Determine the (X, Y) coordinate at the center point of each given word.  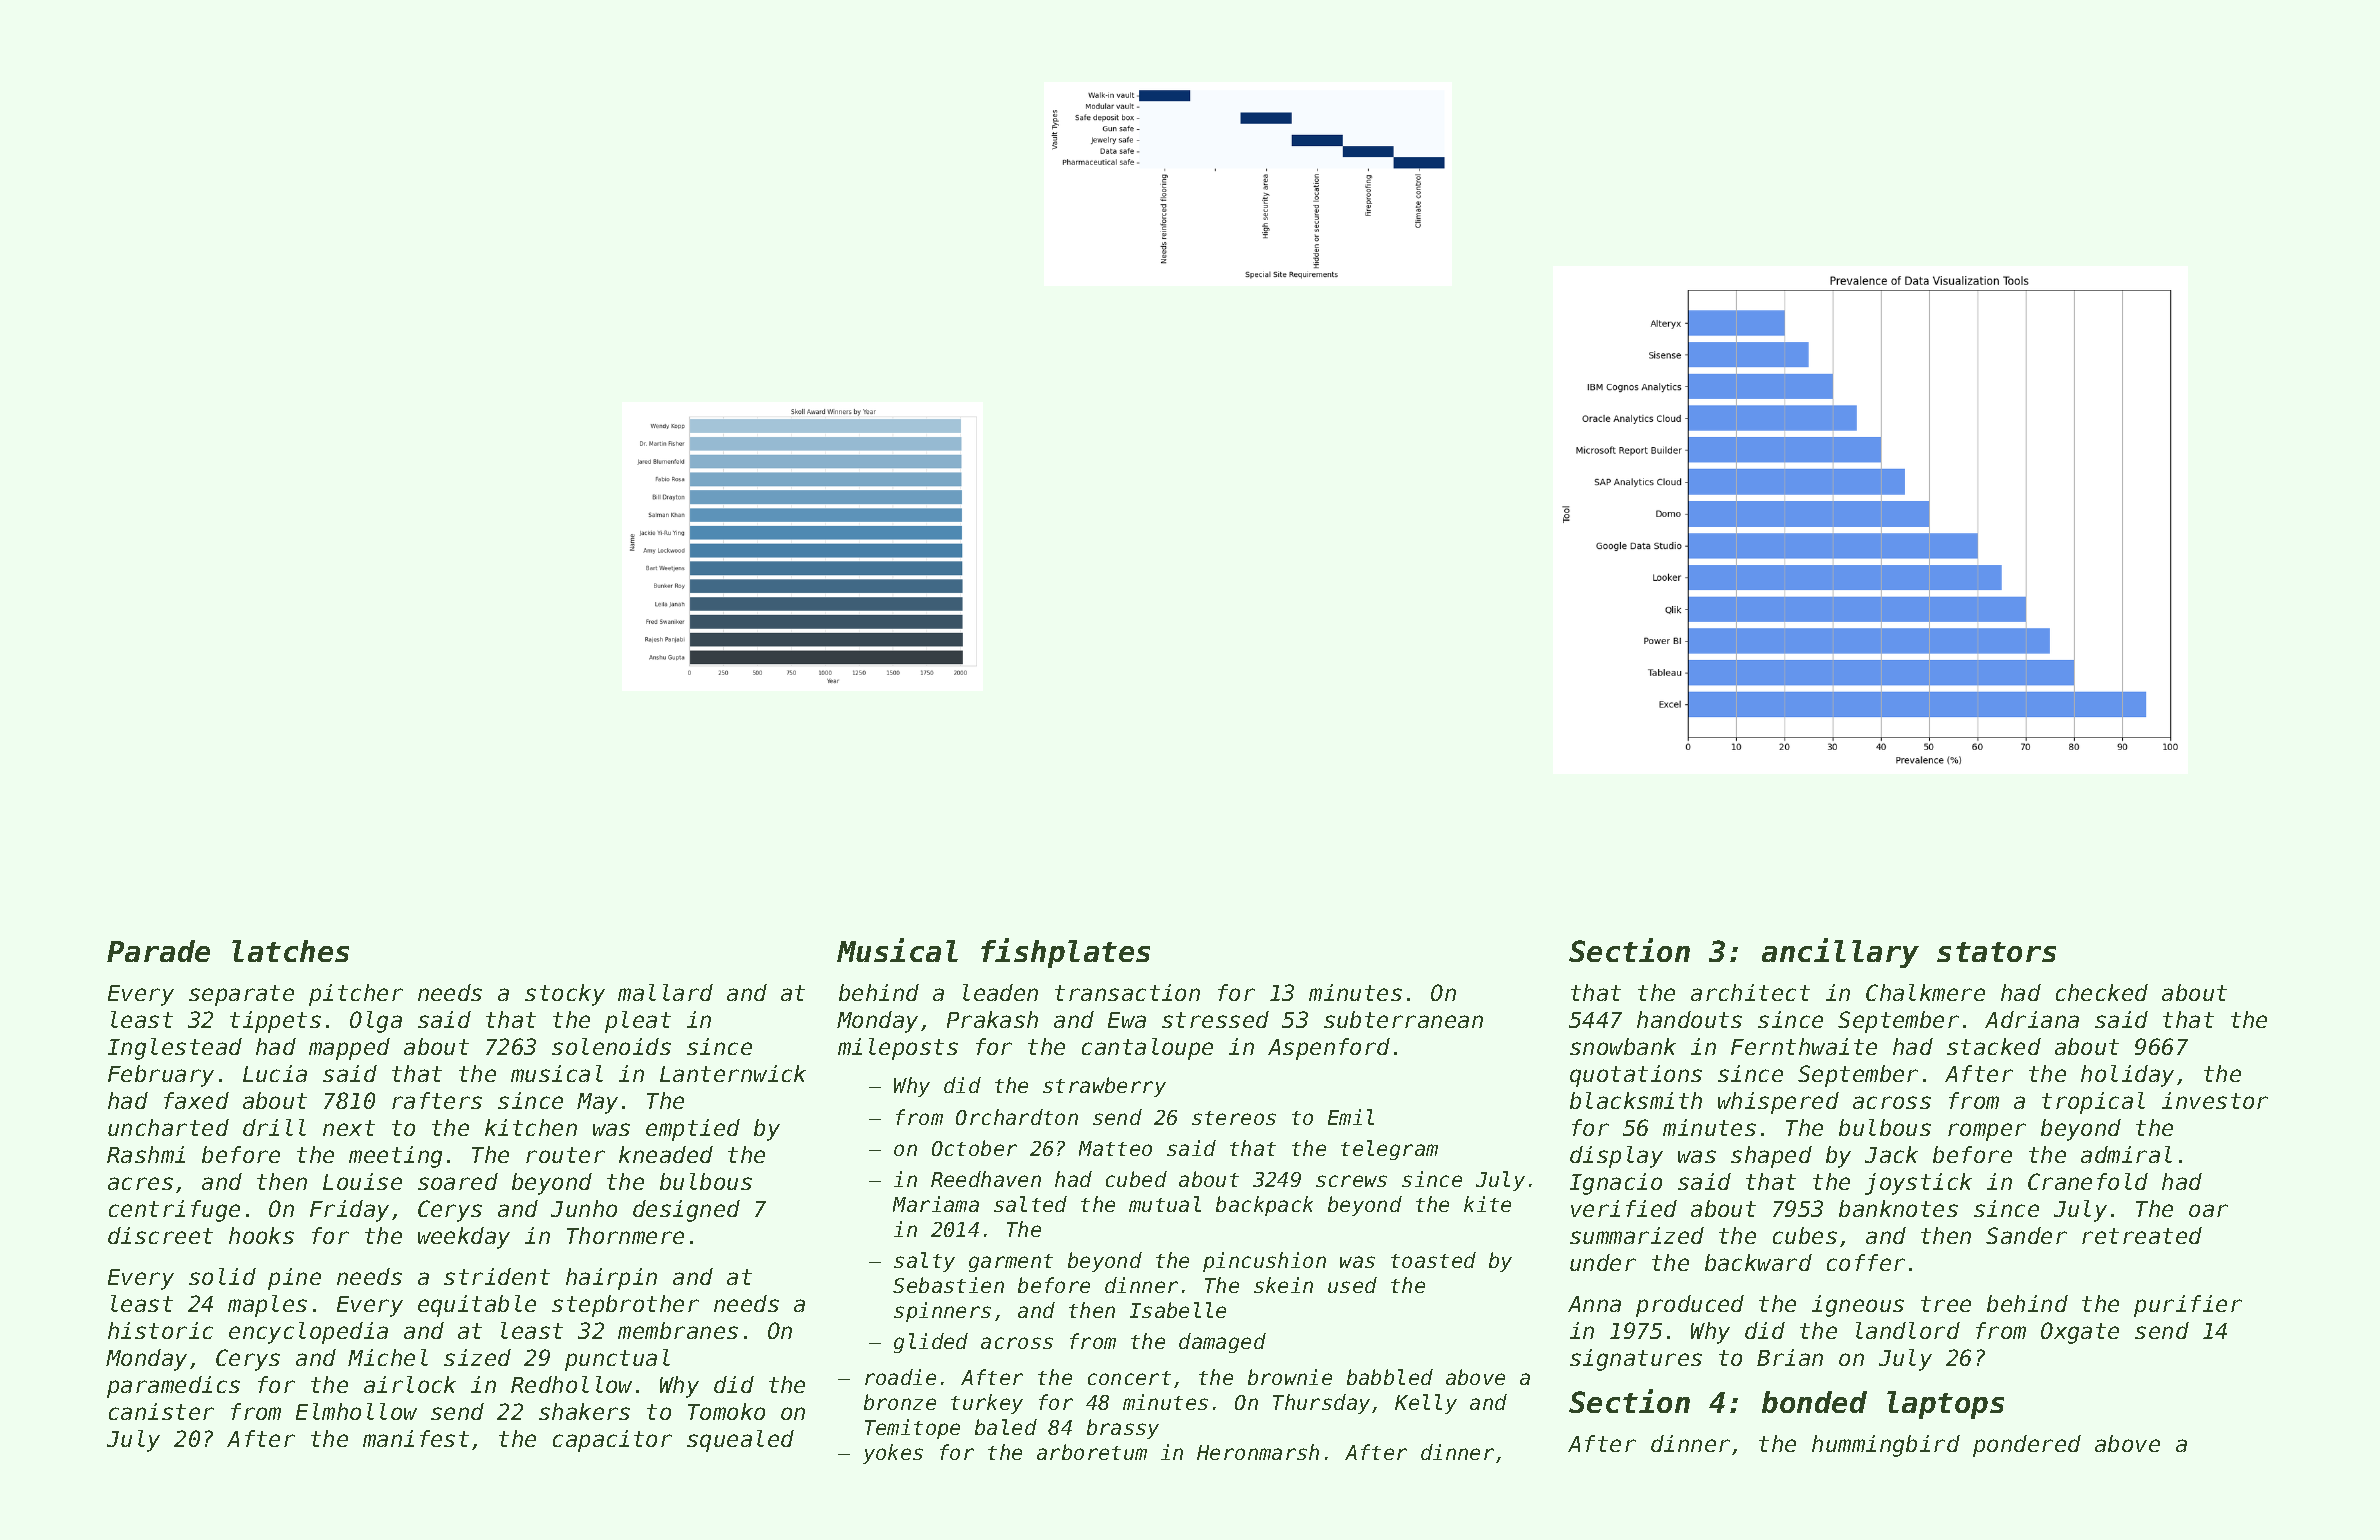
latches (290, 951)
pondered (2027, 1446)
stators (1996, 952)
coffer (1866, 1262)
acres (140, 1183)
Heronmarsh (1258, 1452)
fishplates (1065, 953)
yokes (893, 1454)
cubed (1136, 1179)
